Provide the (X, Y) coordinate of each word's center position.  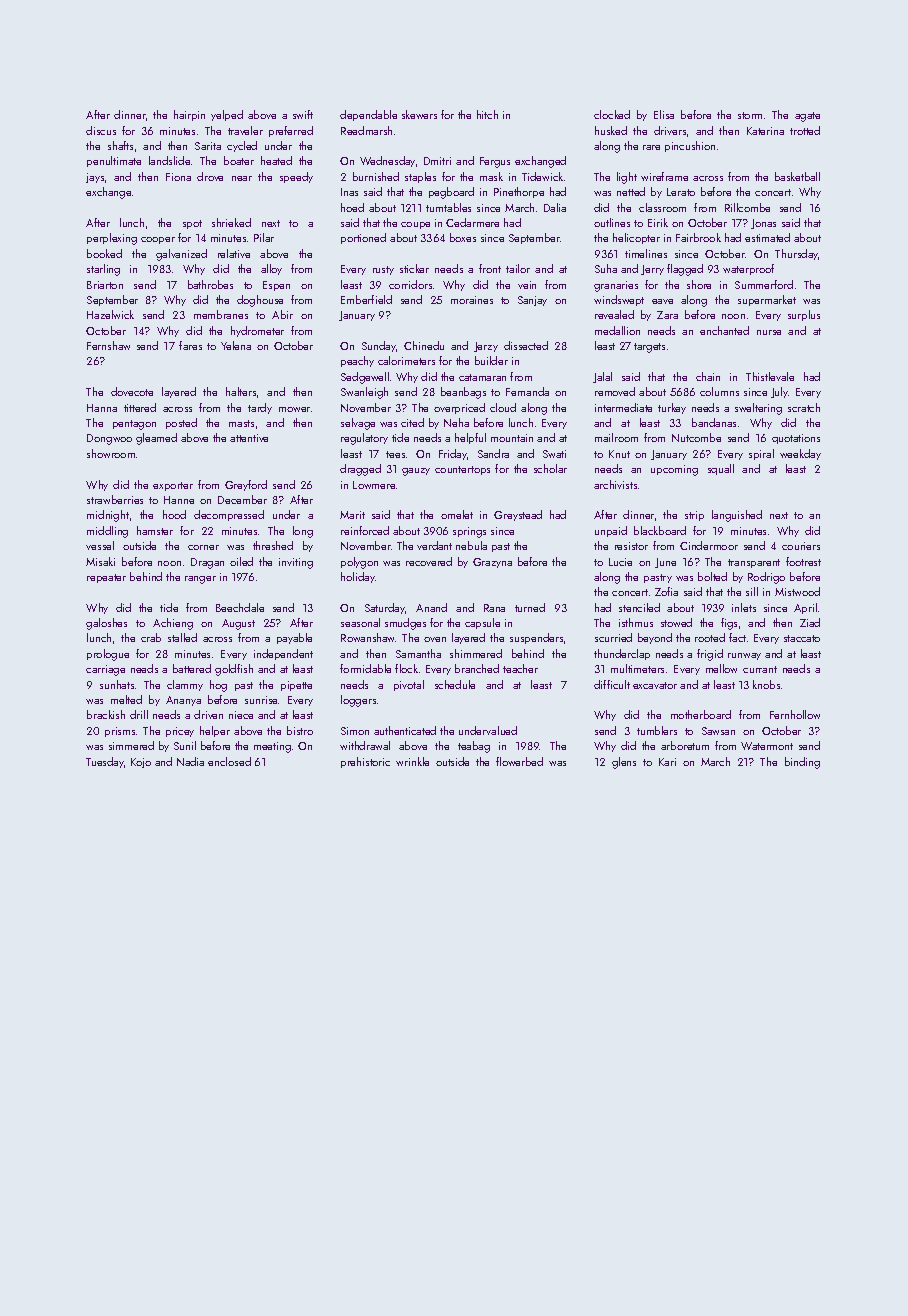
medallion (617, 330)
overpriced (459, 408)
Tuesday (105, 762)
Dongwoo (109, 439)
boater (239, 160)
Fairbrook (698, 237)
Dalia (555, 207)
